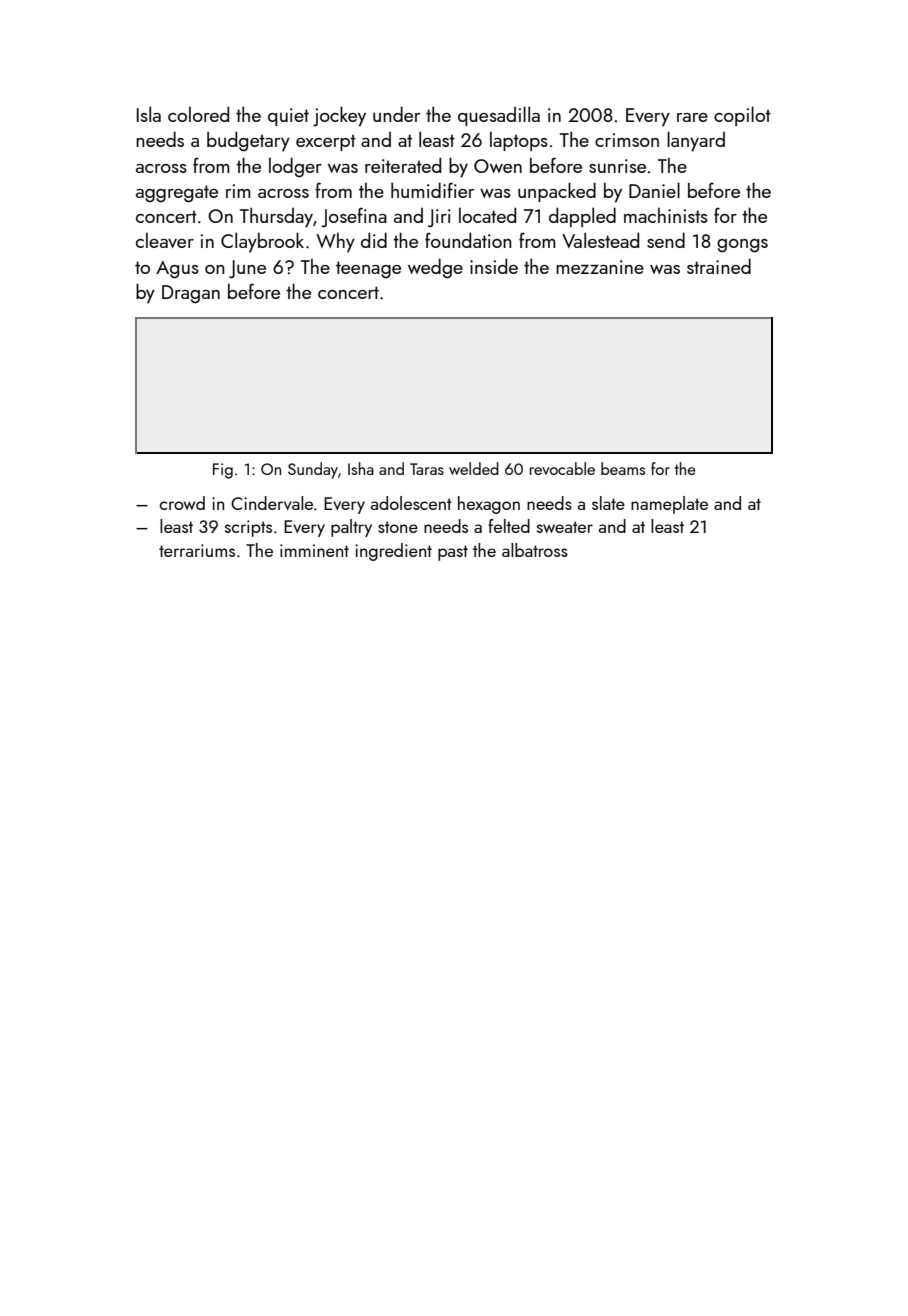  I want to click on Isla, so click(149, 114).
